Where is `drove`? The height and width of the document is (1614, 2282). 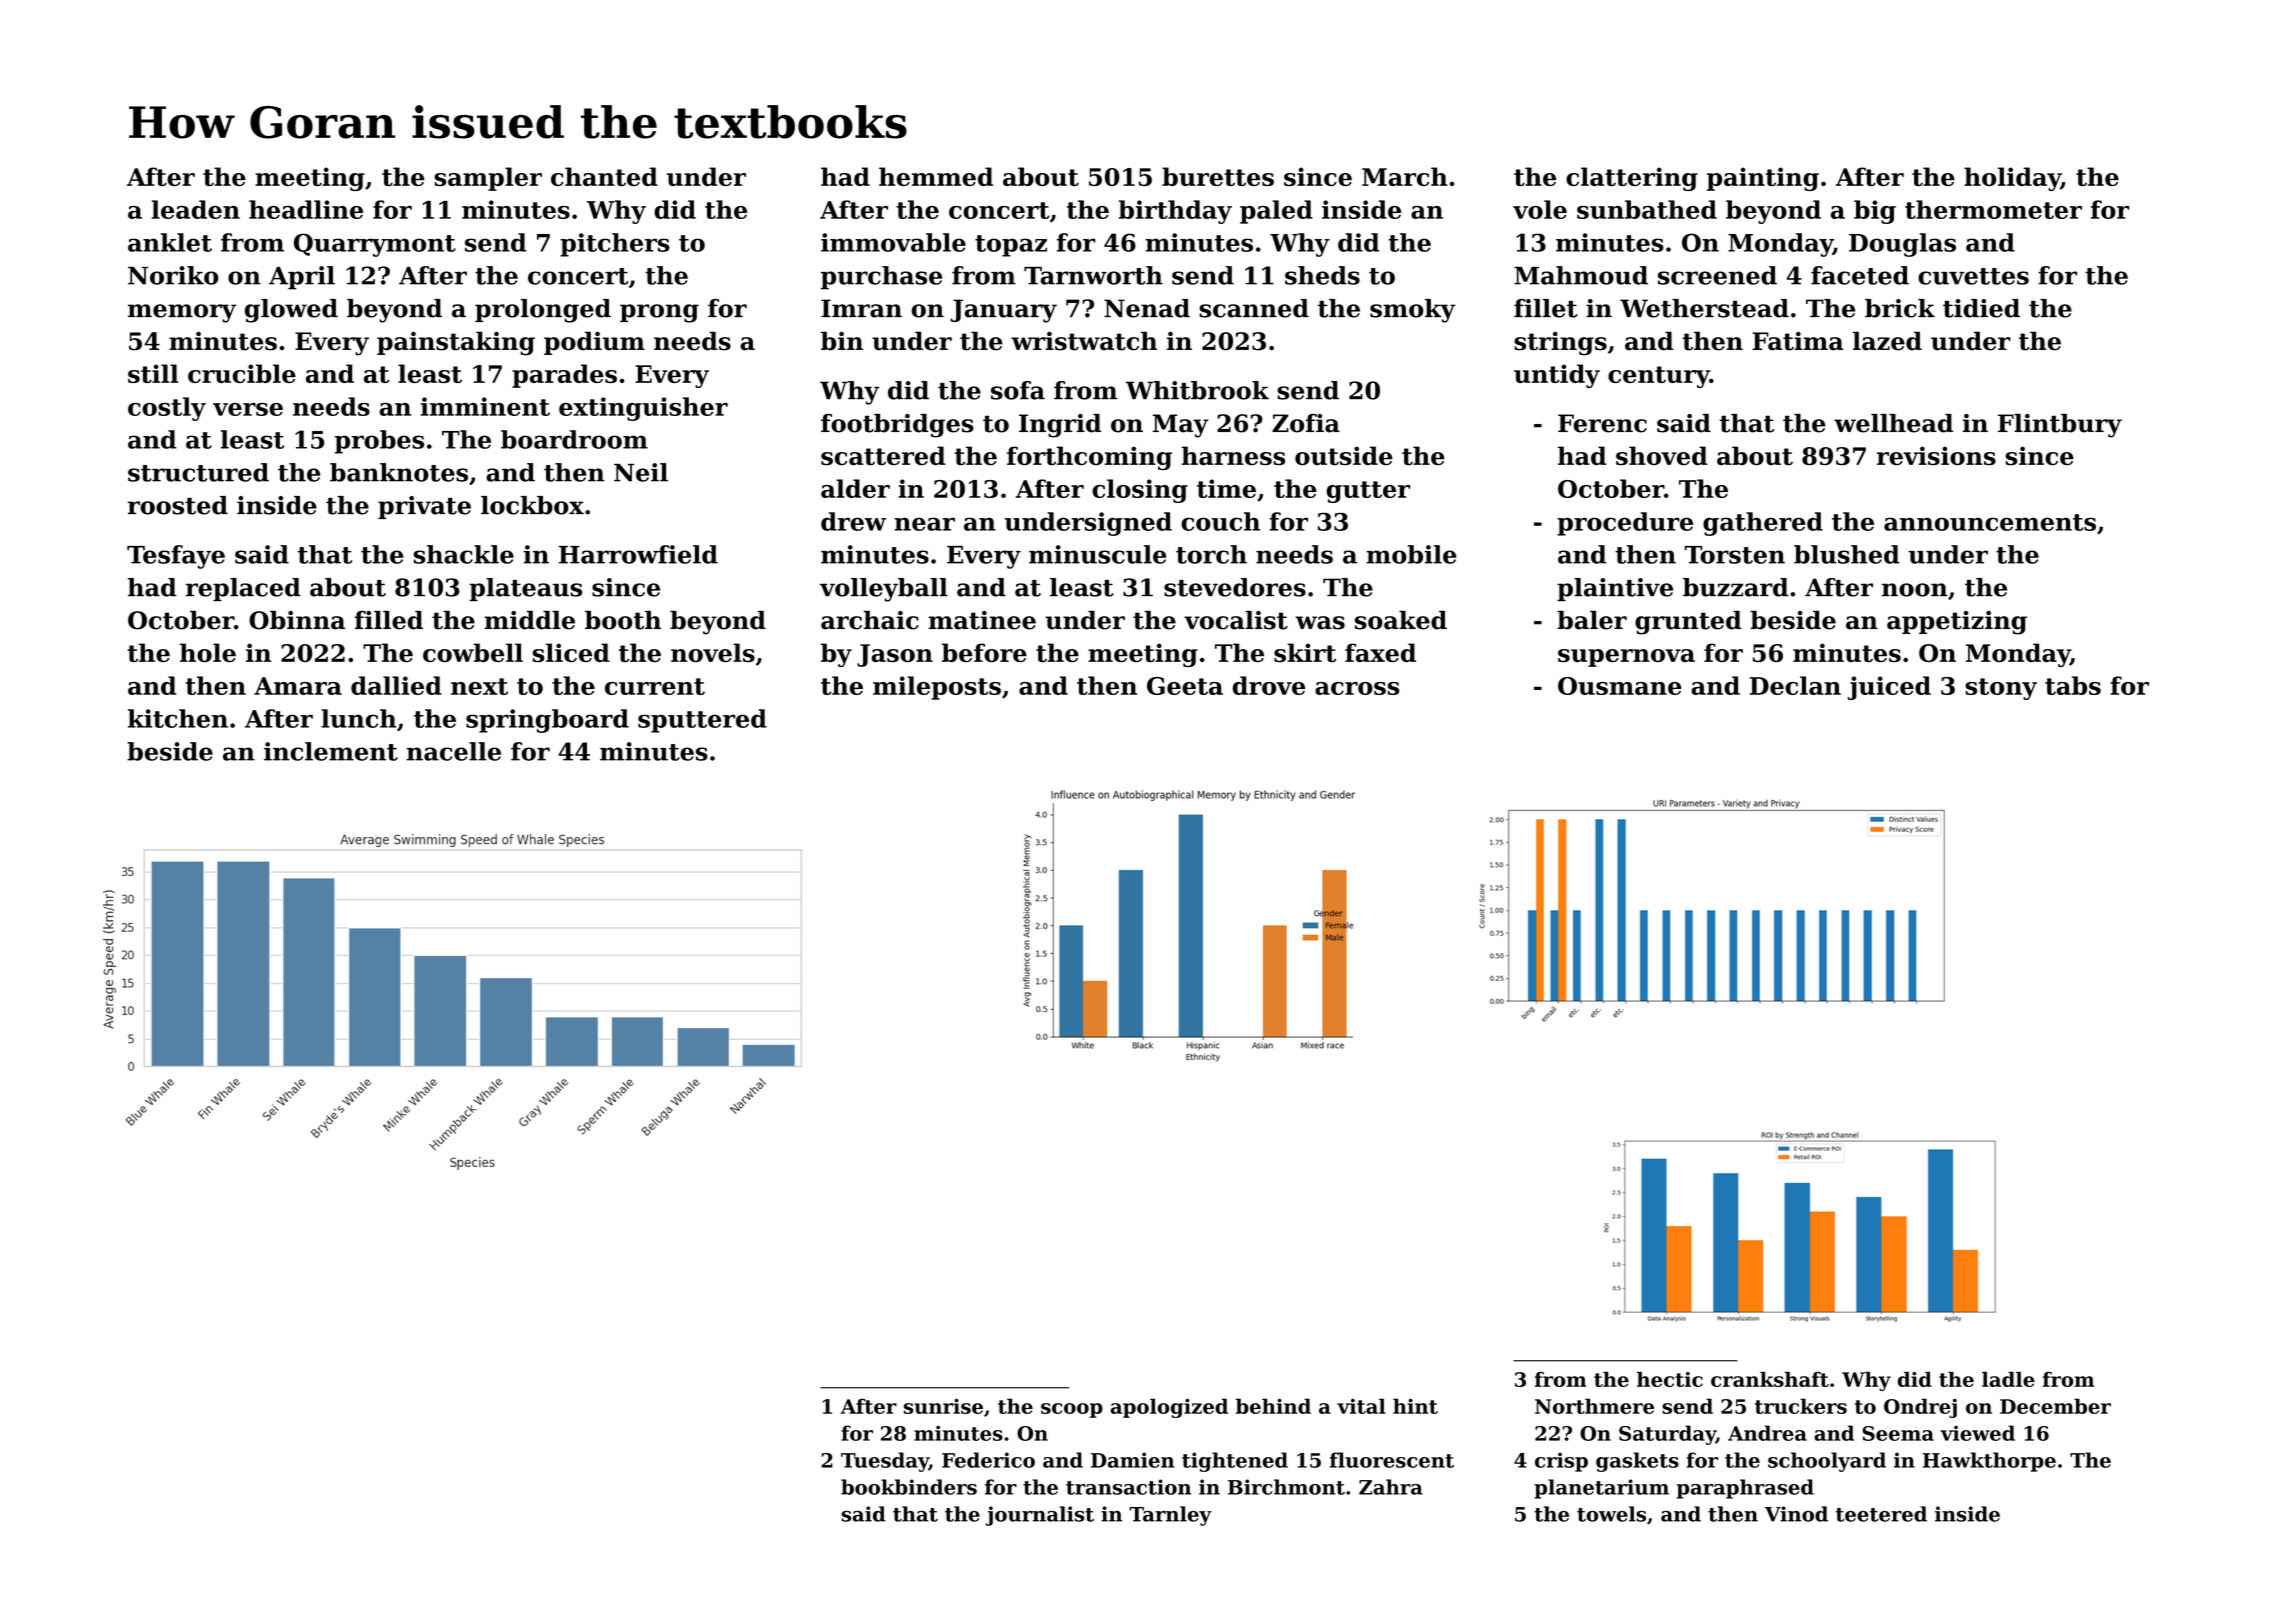 drove is located at coordinates (1269, 685).
